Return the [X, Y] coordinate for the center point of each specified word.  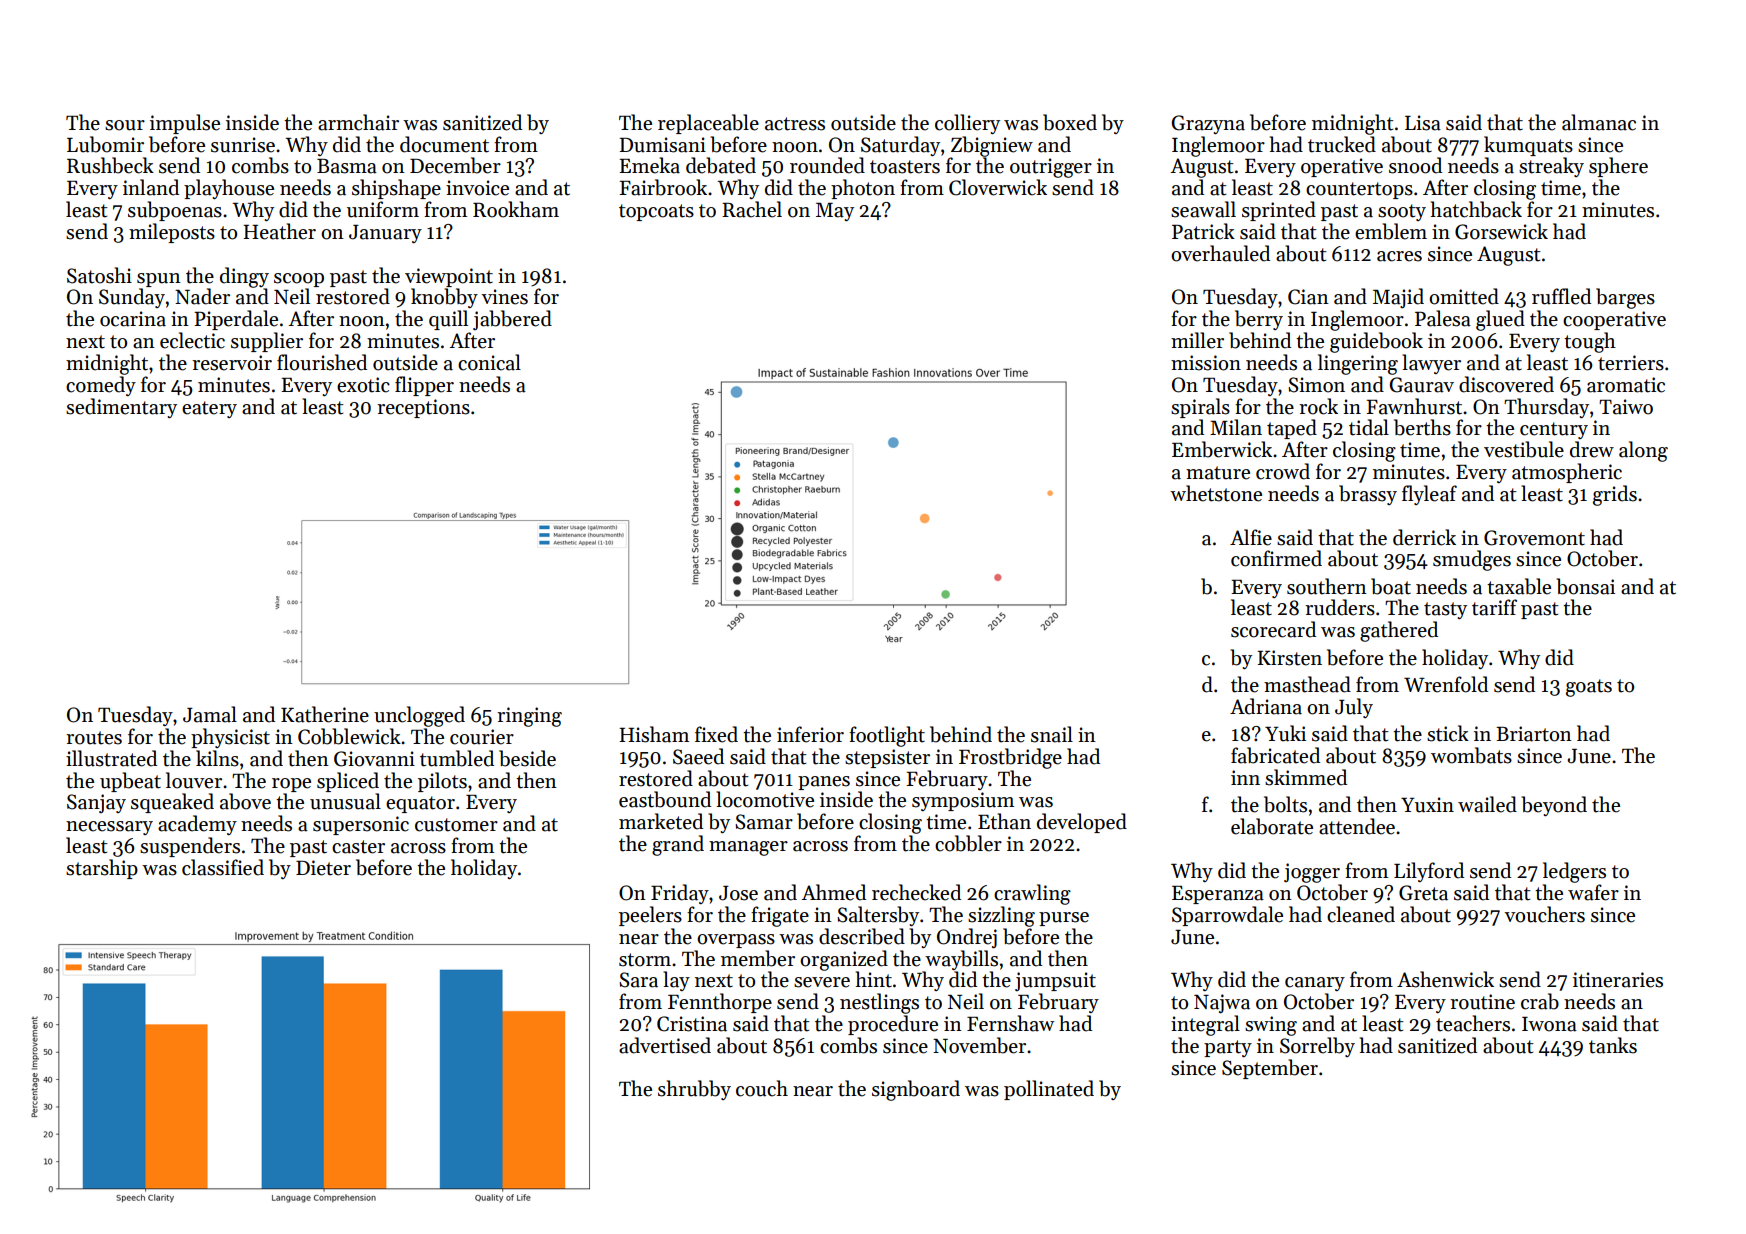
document [444, 144]
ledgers [1574, 872]
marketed [661, 821]
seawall [1203, 209]
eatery [209, 409]
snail [1052, 734]
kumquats [1528, 146]
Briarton [1534, 734]
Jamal [210, 714]
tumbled [457, 758]
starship [102, 869]
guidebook [1376, 342]
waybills [961, 960]
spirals [1200, 408]
